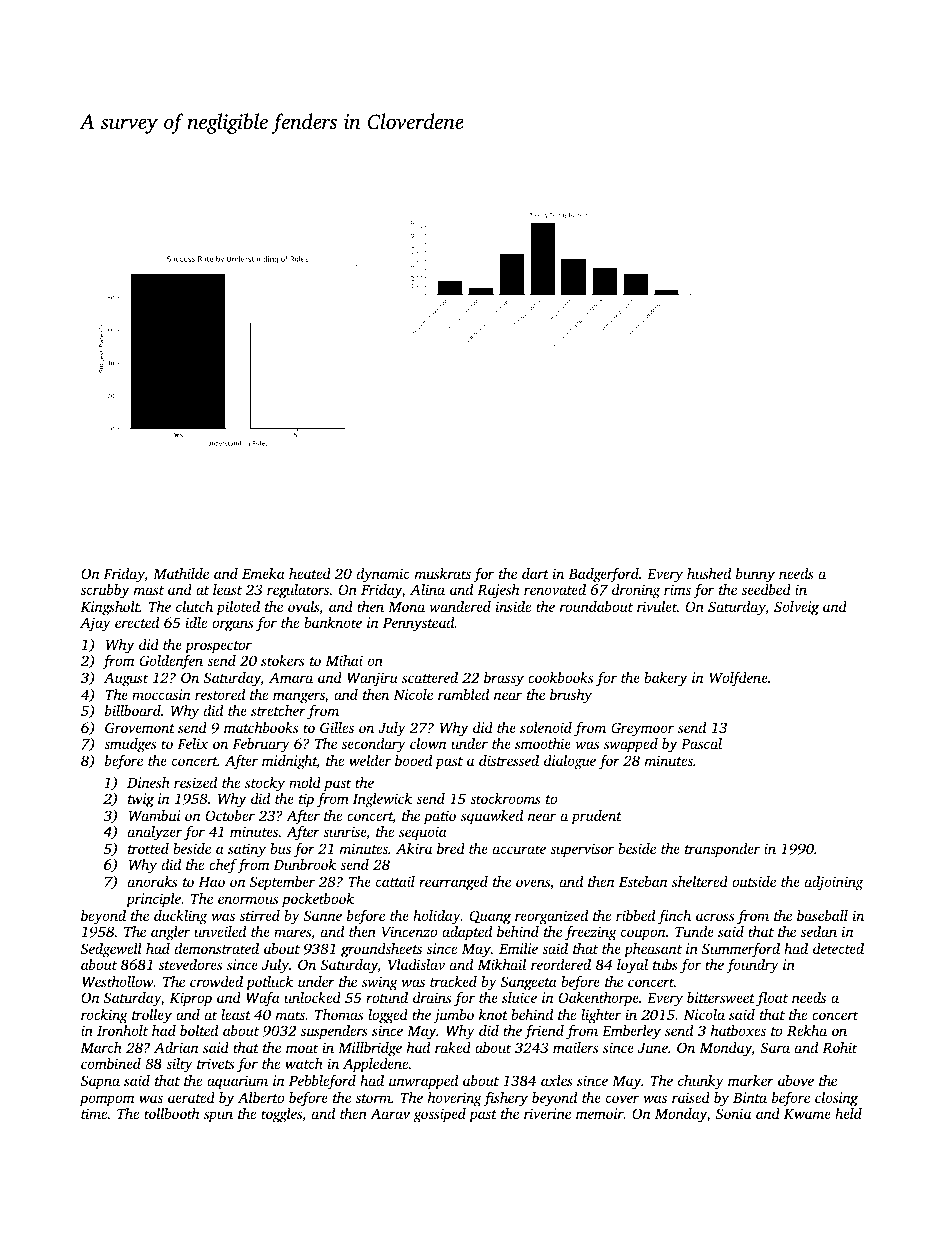  What do you see at coordinates (94, 1113) in the screenshot?
I see `time` at bounding box center [94, 1113].
